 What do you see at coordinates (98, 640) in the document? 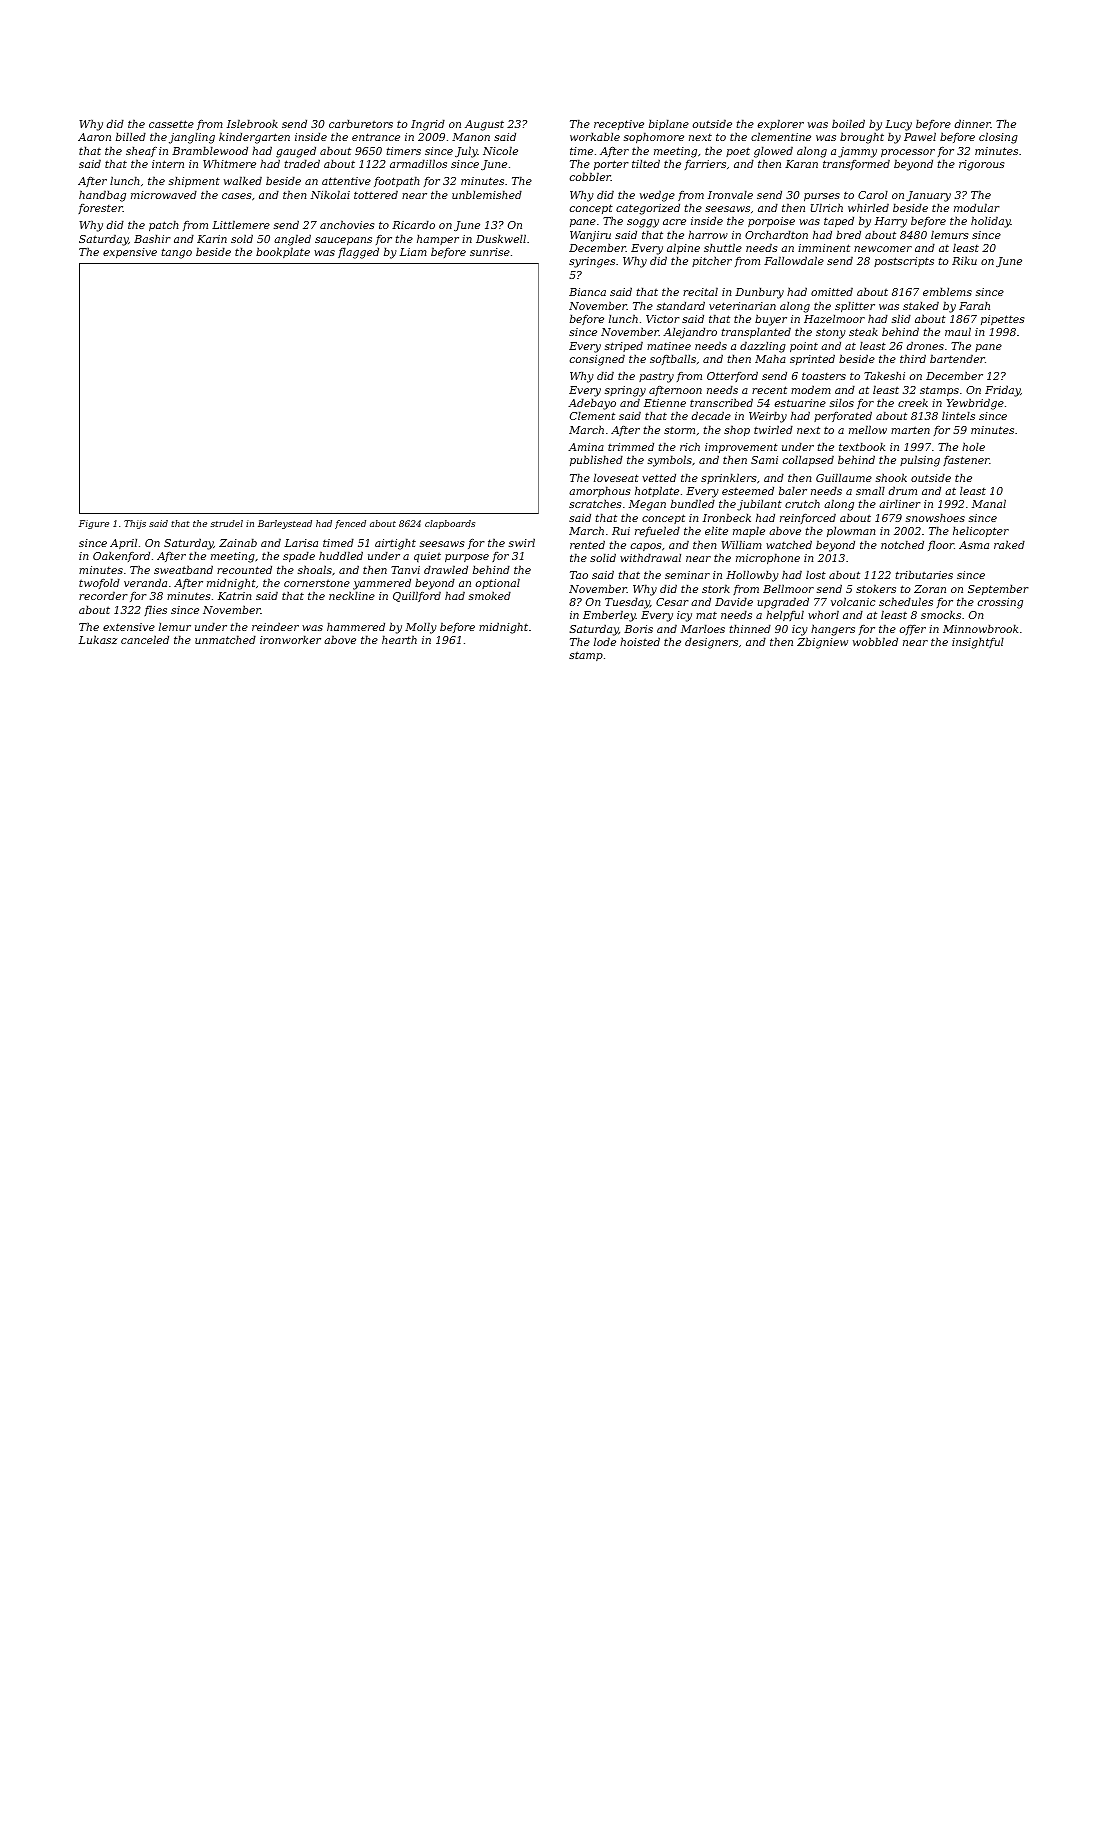
I see `Lukasz` at bounding box center [98, 640].
